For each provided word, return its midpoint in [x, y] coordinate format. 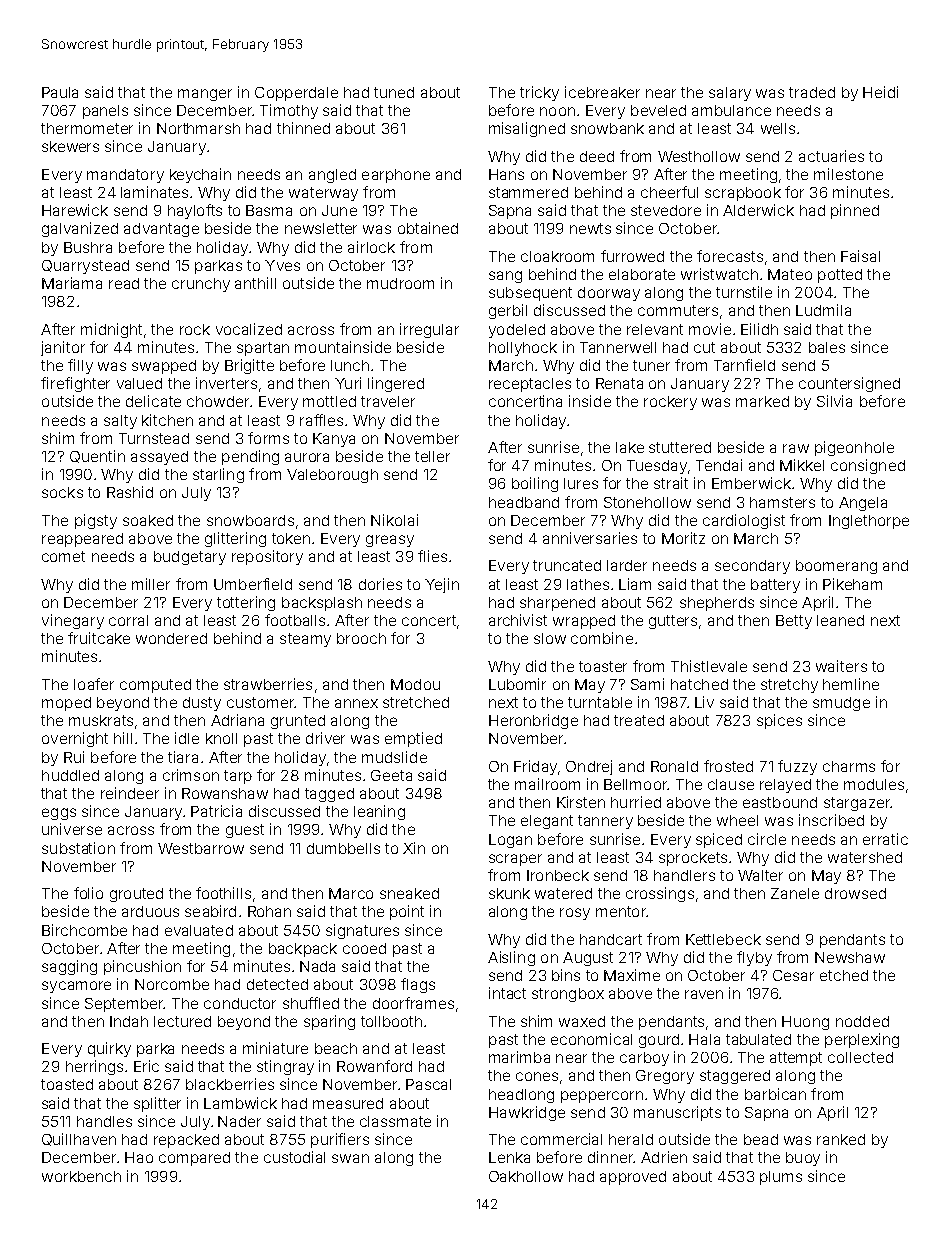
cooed [364, 948]
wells [778, 128]
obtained [428, 228]
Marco [351, 893]
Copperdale [296, 94]
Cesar [793, 975]
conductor [240, 1003]
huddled [70, 775]
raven [704, 994]
